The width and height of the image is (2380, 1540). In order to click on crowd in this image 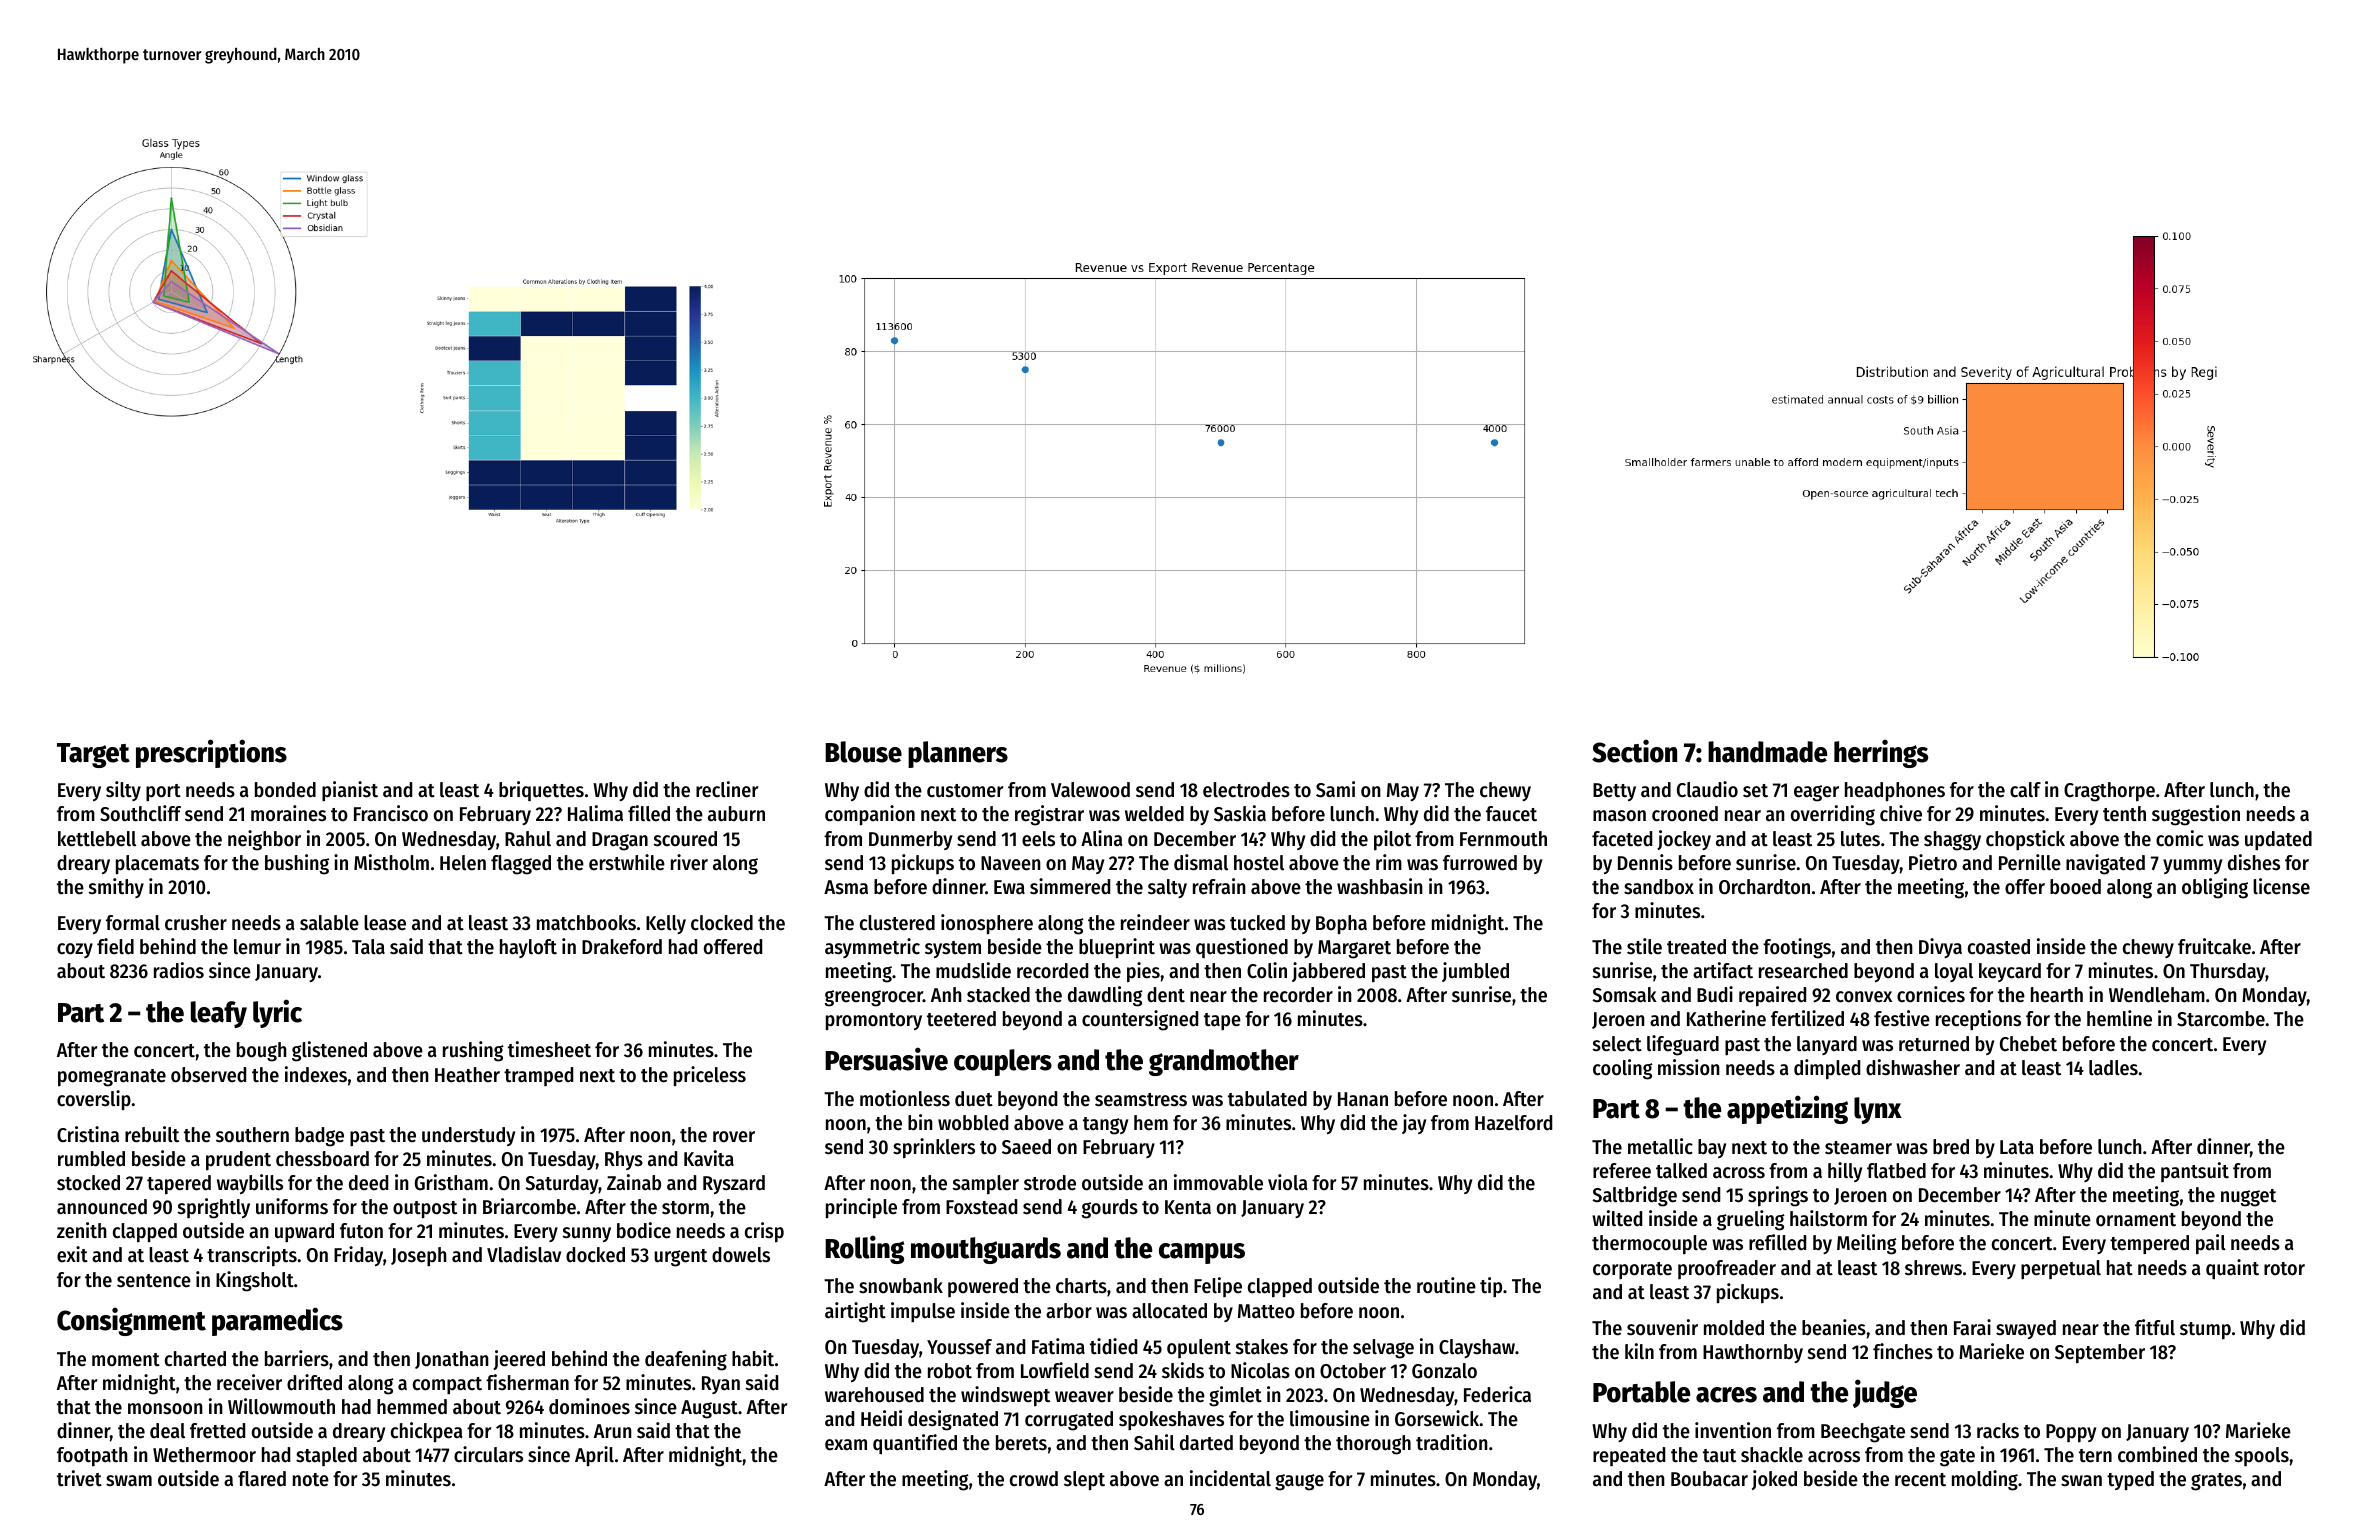, I will do `click(1034, 1479)`.
